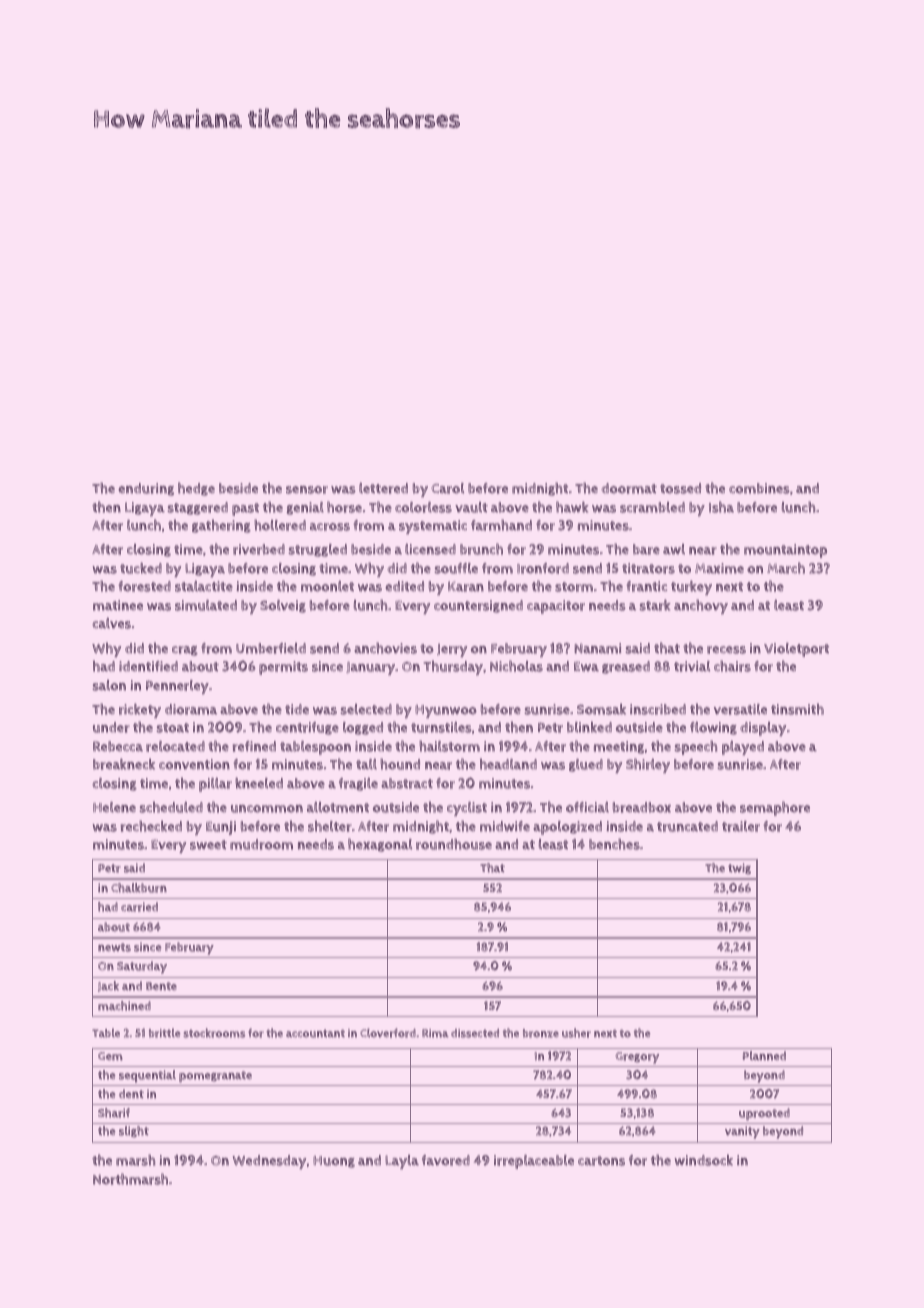  I want to click on twig, so click(739, 869).
